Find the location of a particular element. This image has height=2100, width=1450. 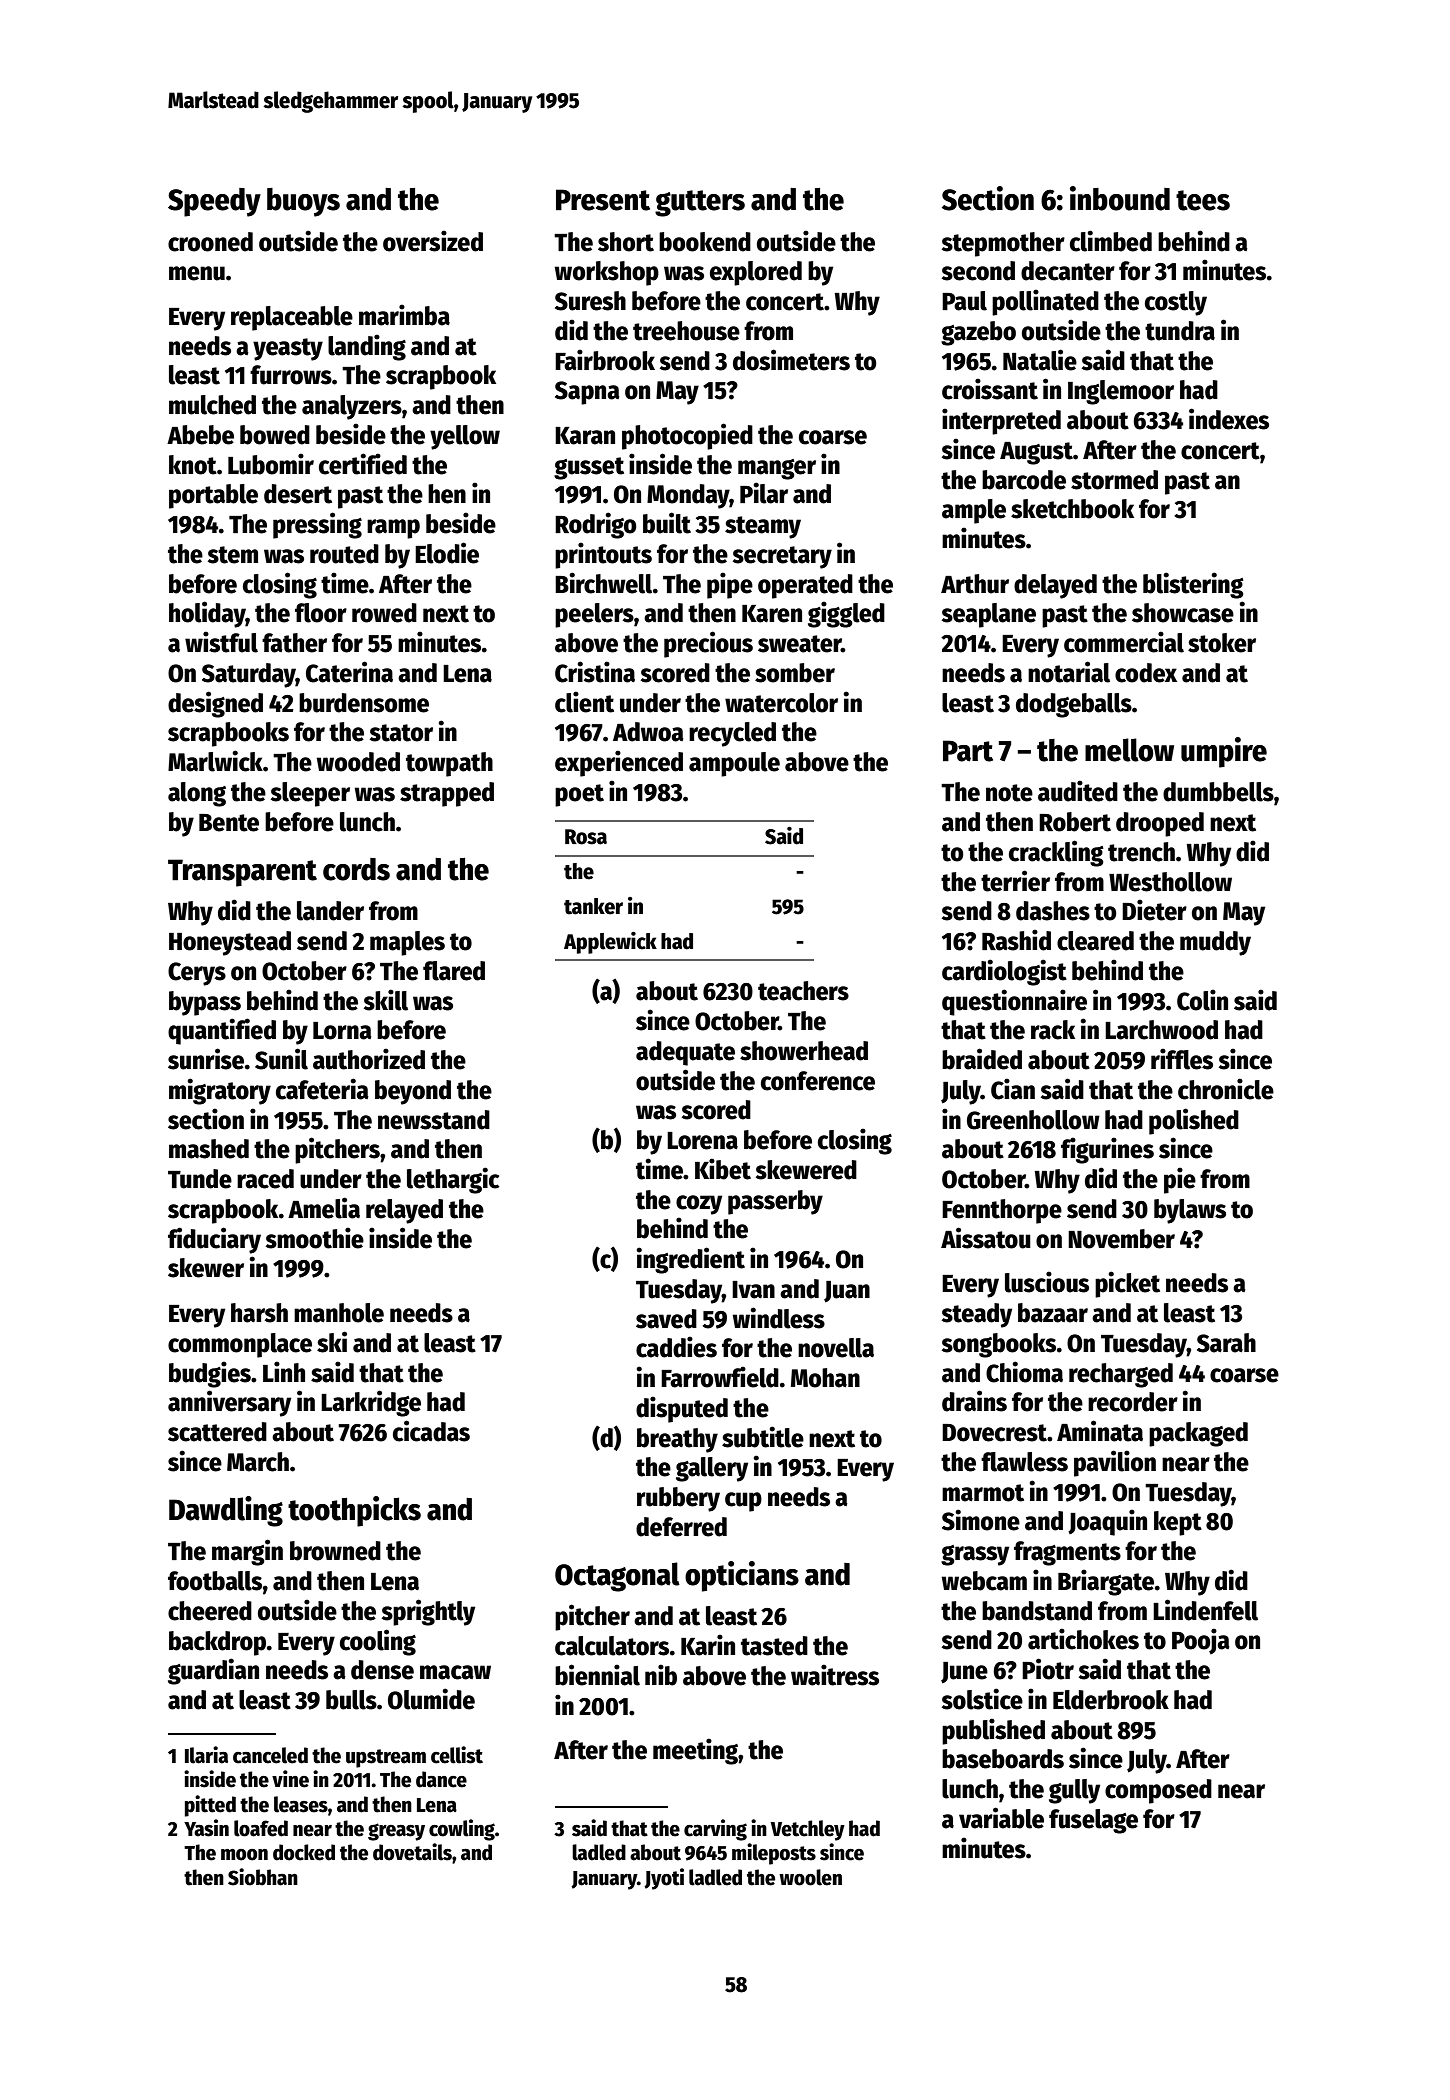

Yasin is located at coordinates (206, 1828).
